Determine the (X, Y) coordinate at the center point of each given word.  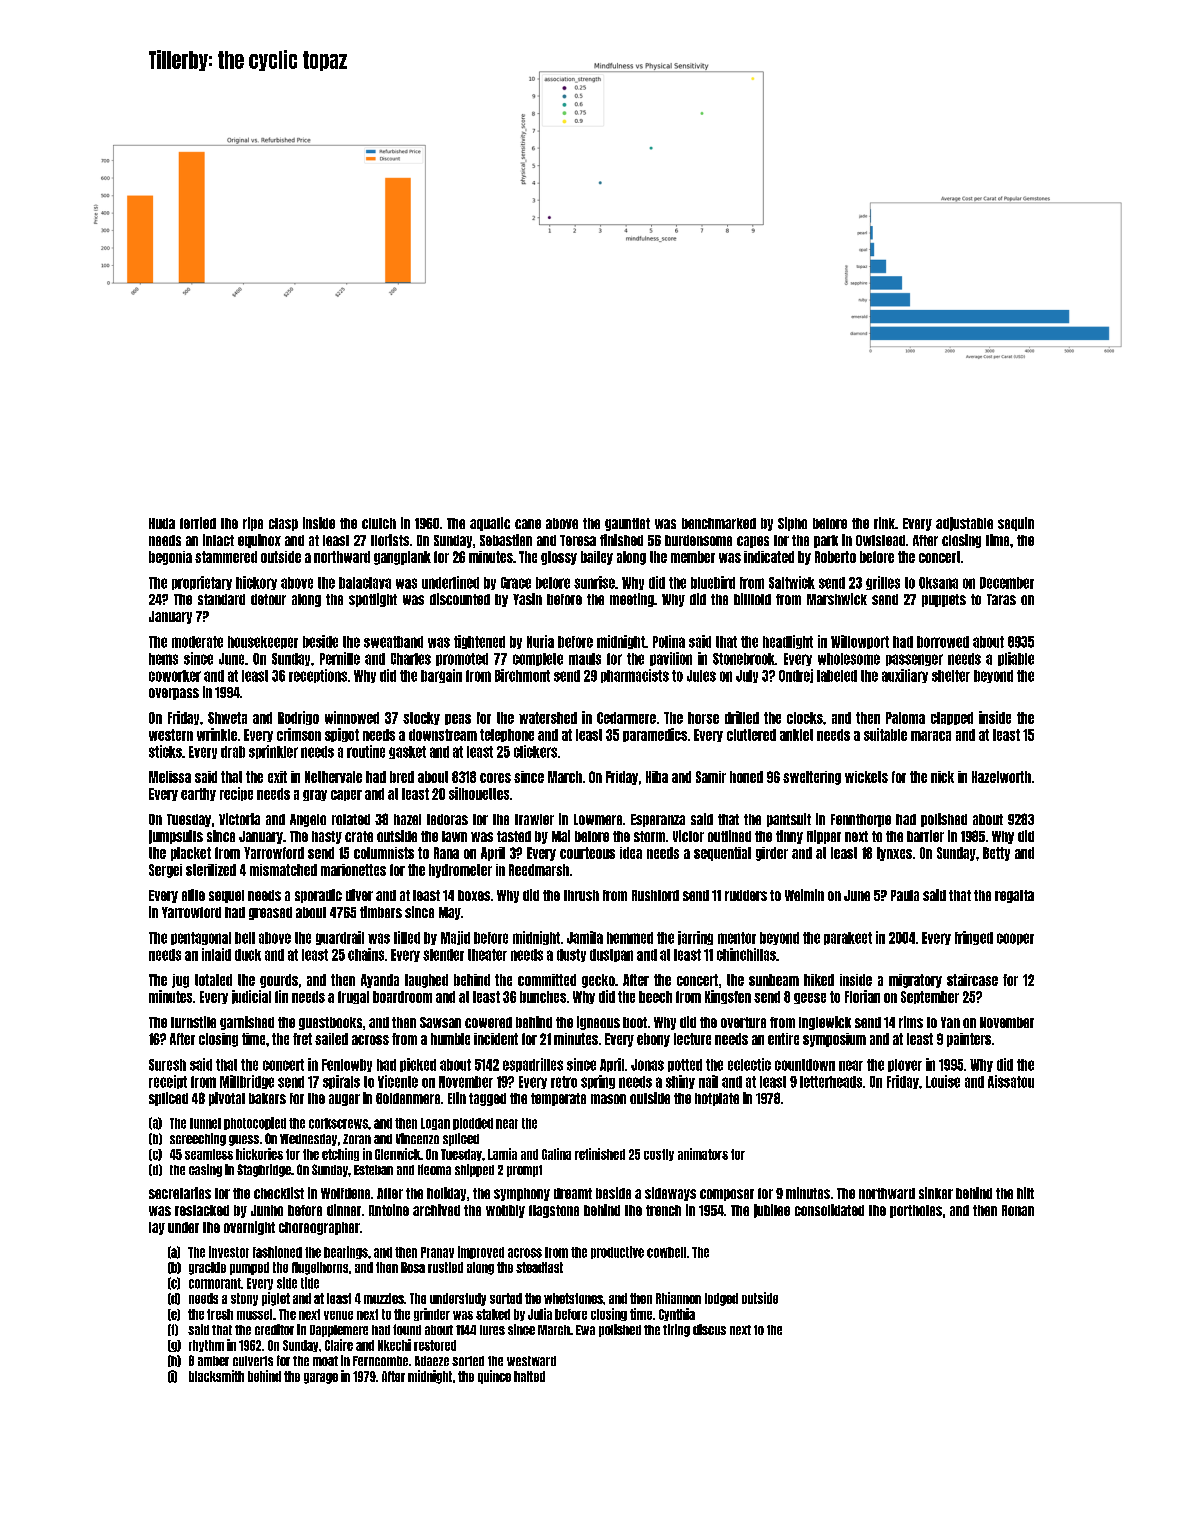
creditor (274, 1329)
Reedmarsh (539, 870)
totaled (213, 980)
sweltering (812, 778)
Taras (1001, 599)
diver (359, 895)
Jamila (585, 937)
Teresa (578, 540)
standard (221, 599)
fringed (974, 938)
